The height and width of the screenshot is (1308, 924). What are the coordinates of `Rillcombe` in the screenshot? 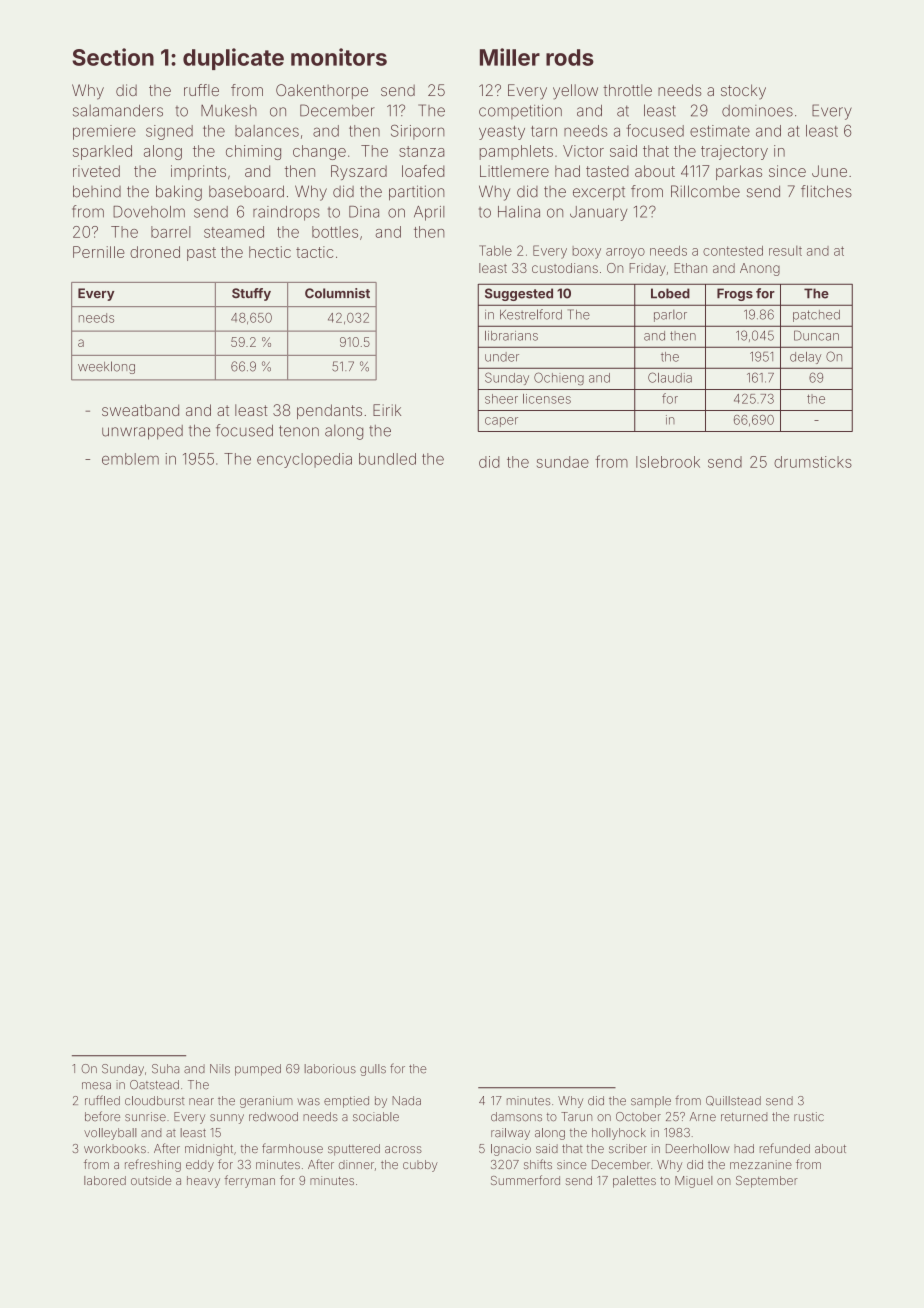 It's located at (705, 191).
